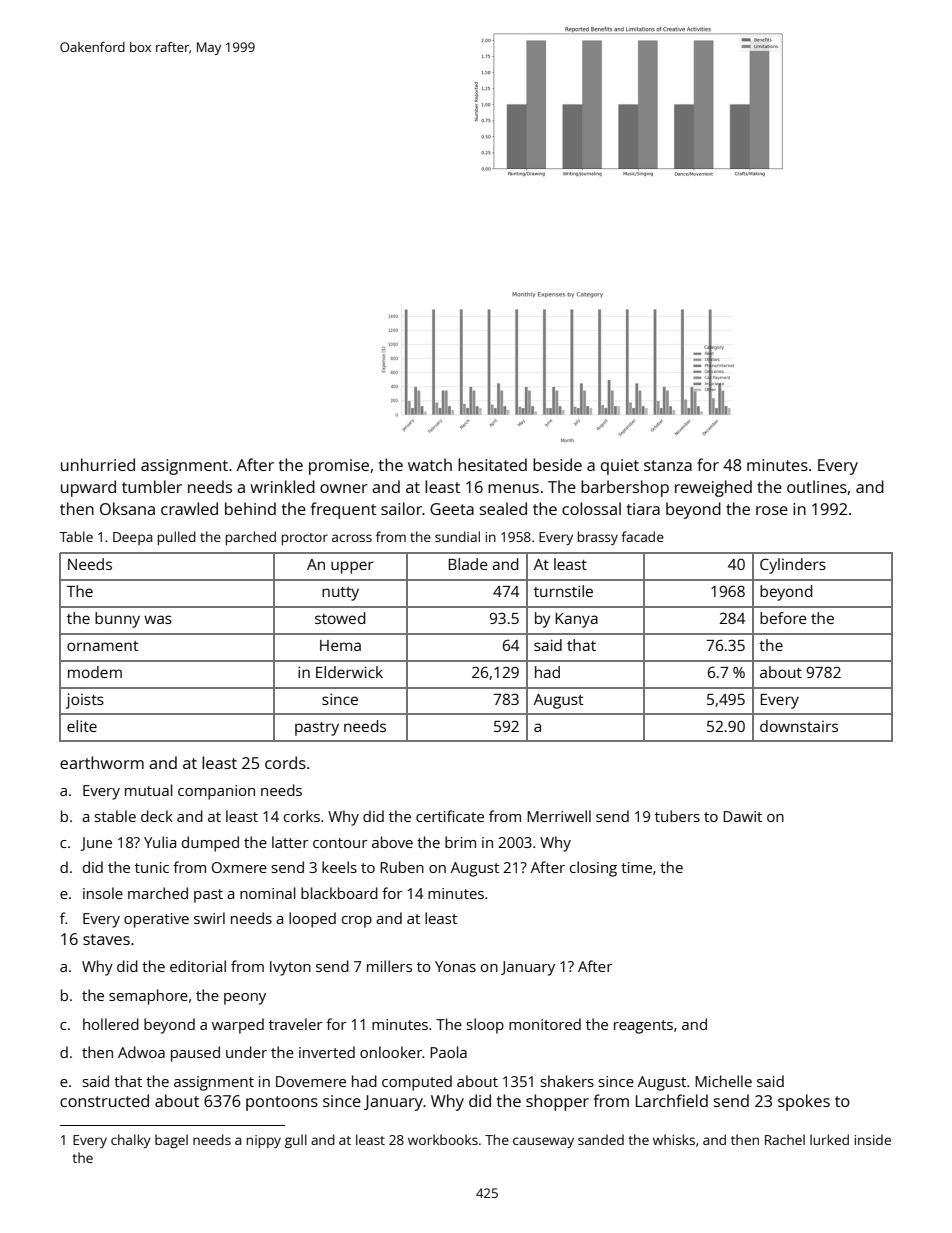 Image resolution: width=952 pixels, height=1233 pixels. What do you see at coordinates (152, 867) in the screenshot?
I see `tunic` at bounding box center [152, 867].
